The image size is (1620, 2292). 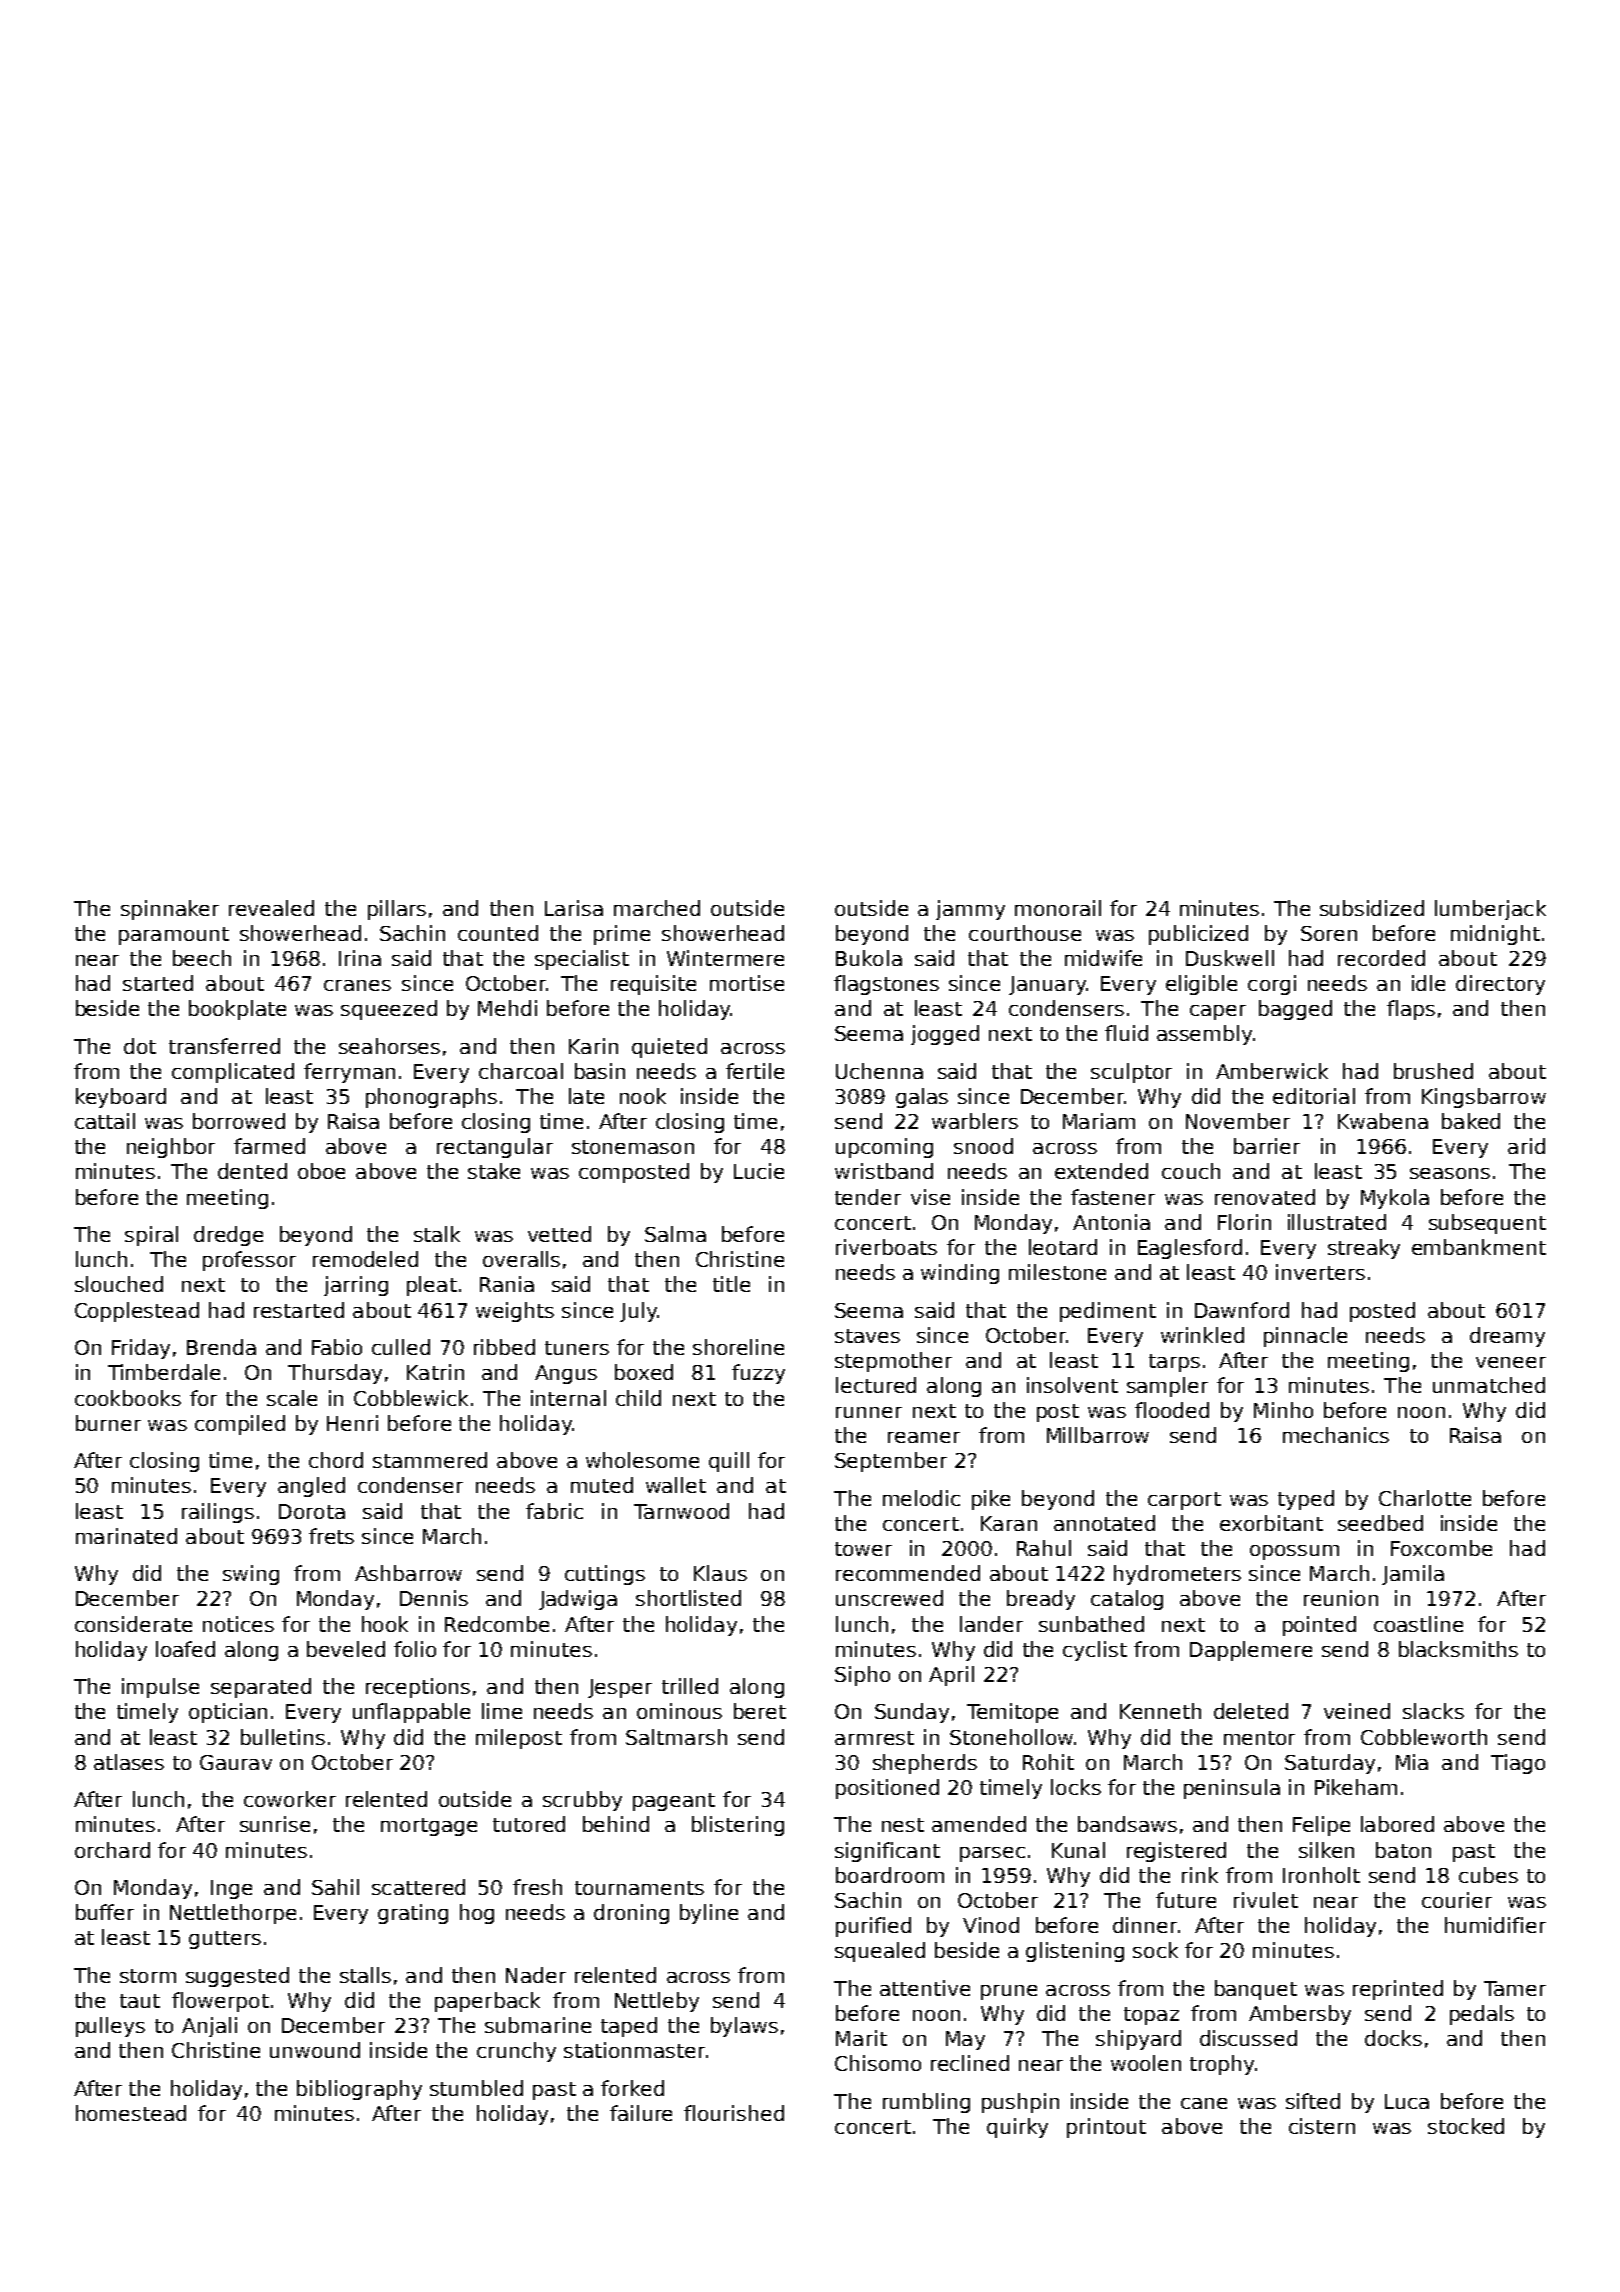 What do you see at coordinates (729, 1462) in the image?
I see `quill` at bounding box center [729, 1462].
